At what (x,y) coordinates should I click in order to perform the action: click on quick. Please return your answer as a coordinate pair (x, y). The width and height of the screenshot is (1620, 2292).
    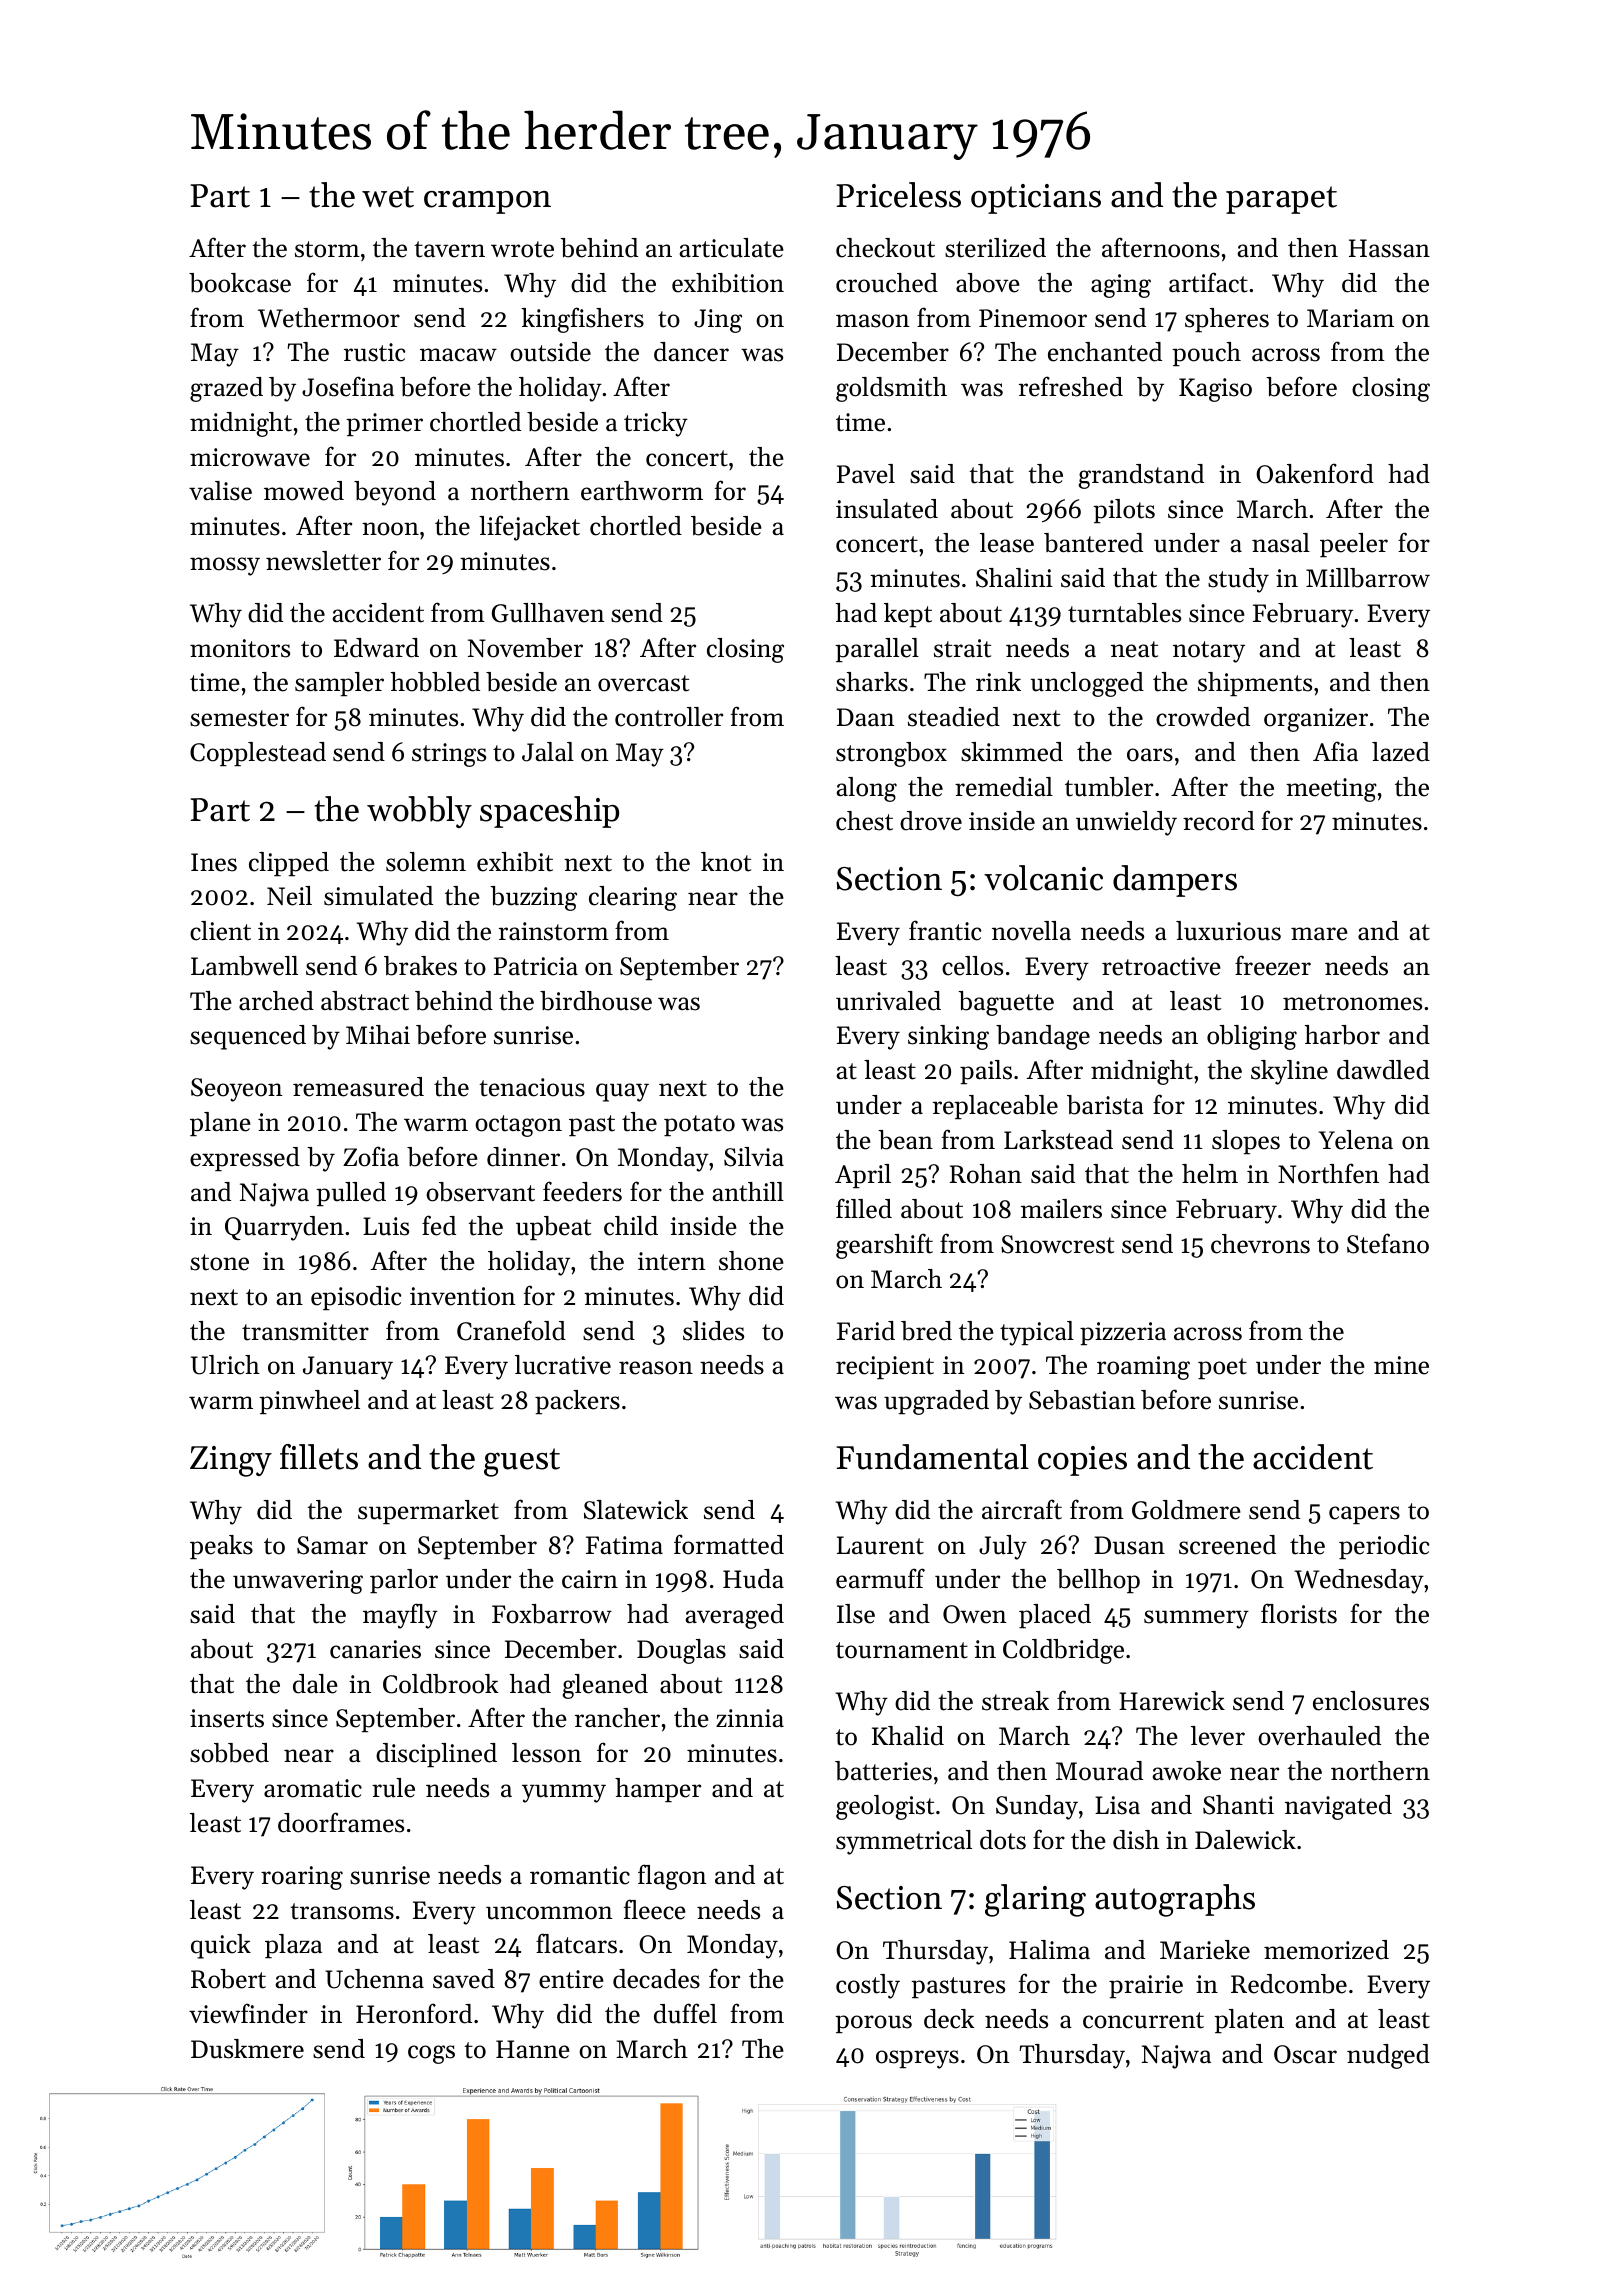
    Looking at the image, I should click on (221, 1946).
